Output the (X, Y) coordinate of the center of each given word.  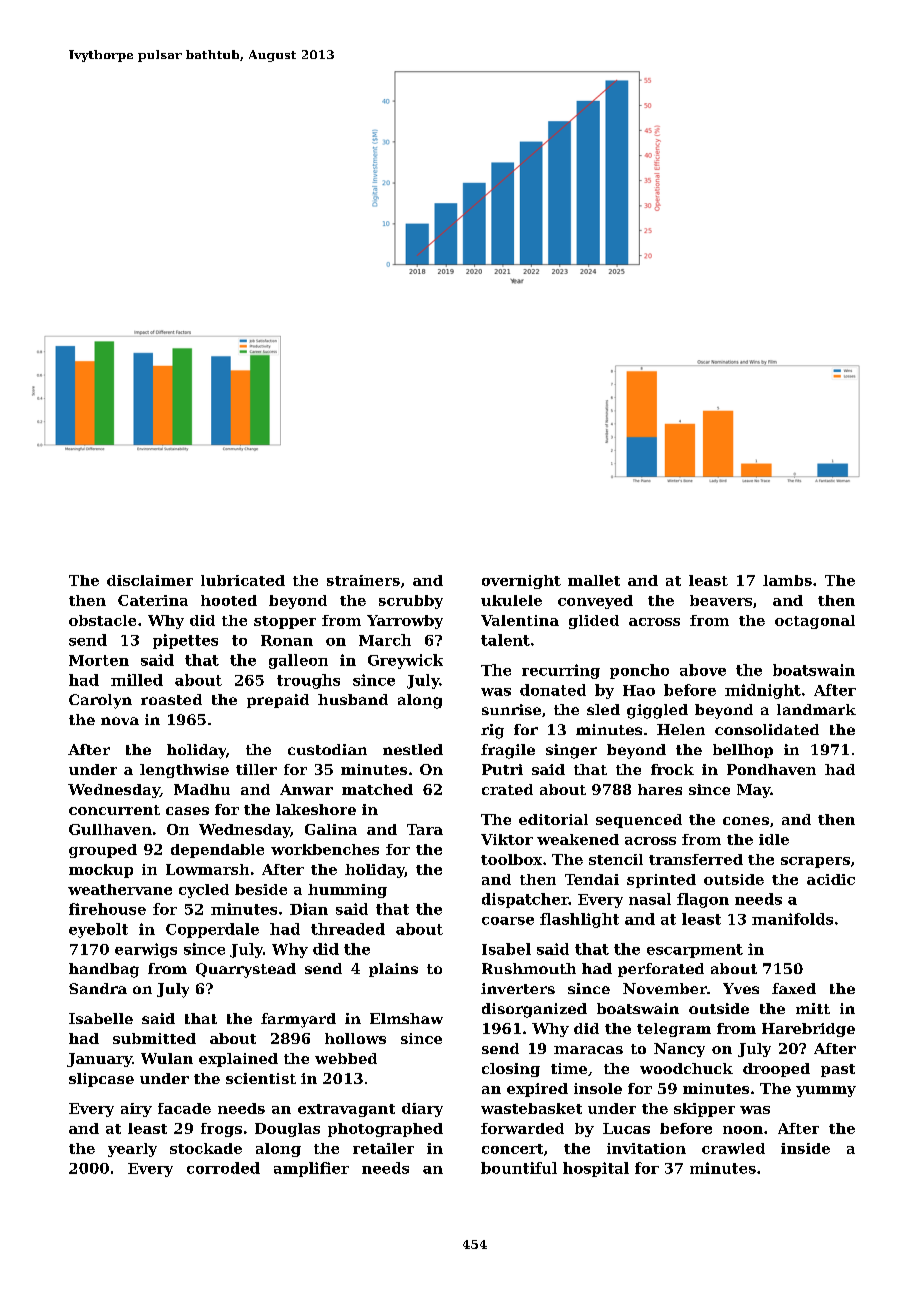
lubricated (243, 580)
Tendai (592, 879)
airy (136, 1110)
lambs (787, 580)
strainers (363, 580)
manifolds (792, 919)
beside (261, 889)
